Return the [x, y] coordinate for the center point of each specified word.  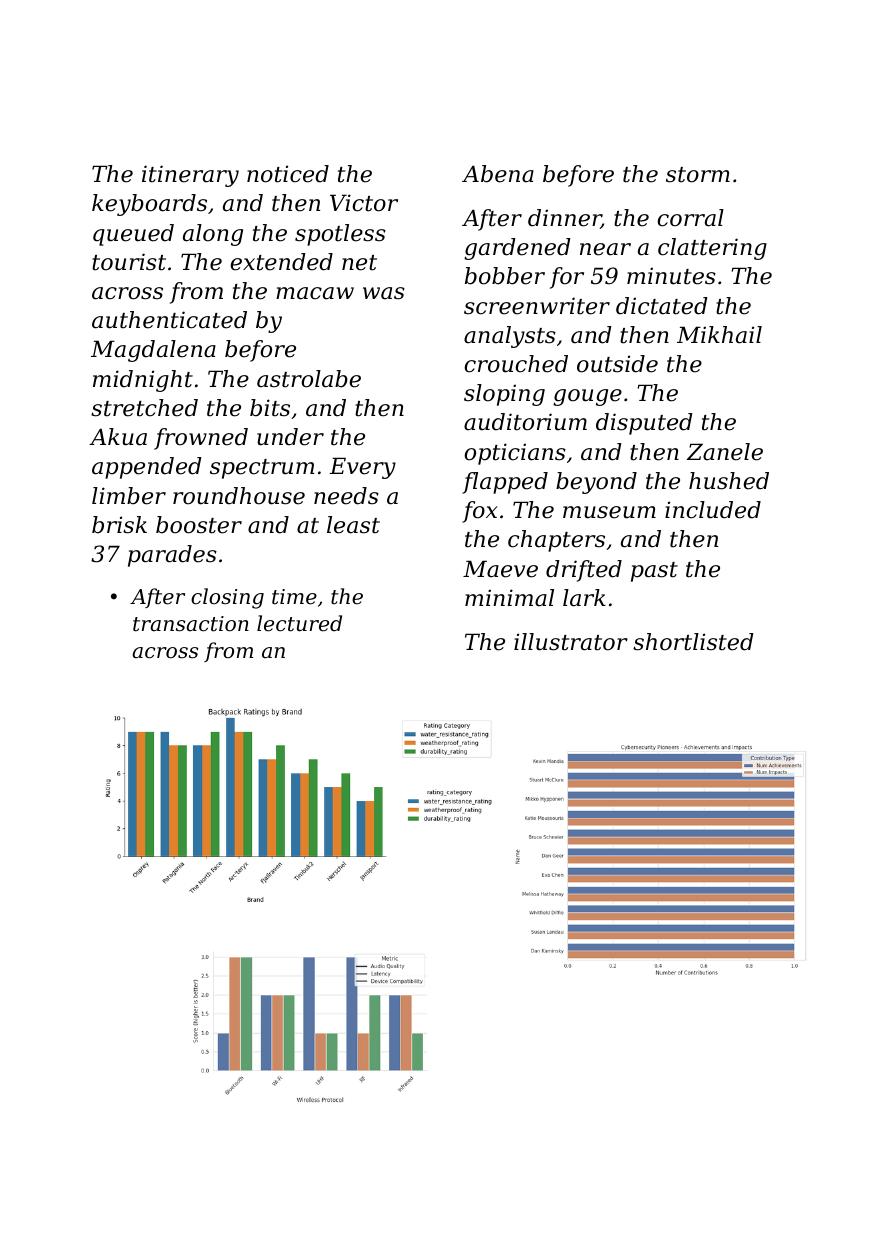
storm [698, 175]
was [384, 293]
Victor [364, 203]
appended [147, 468]
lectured [299, 623]
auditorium [525, 422]
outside [617, 364]
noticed [288, 174]
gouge [587, 397]
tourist [129, 262]
